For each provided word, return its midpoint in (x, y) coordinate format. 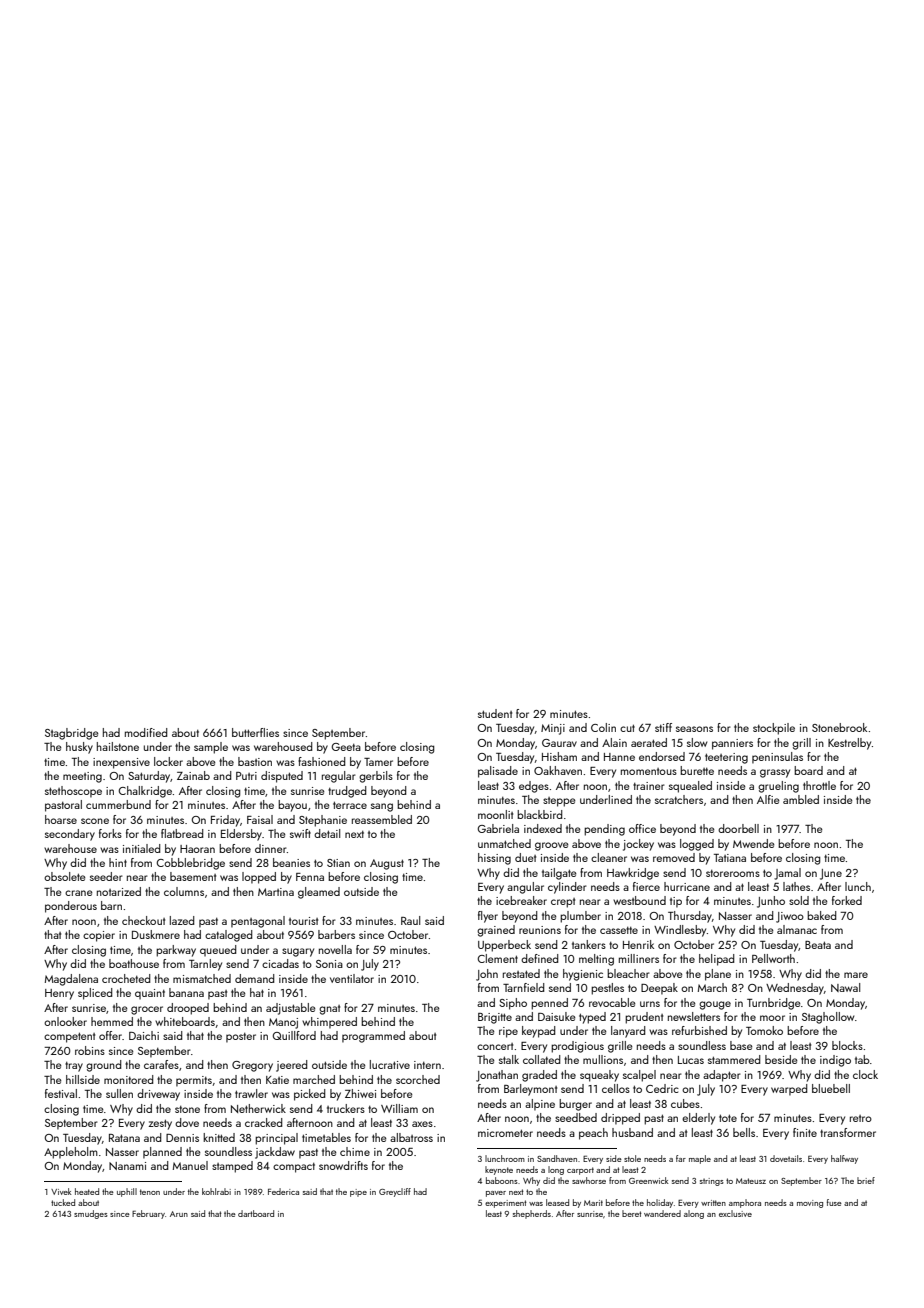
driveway (158, 1095)
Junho (771, 902)
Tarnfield (524, 987)
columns (184, 891)
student (495, 713)
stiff (663, 727)
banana (186, 992)
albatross (411, 1137)
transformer (848, 1132)
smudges (91, 1214)
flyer (488, 917)
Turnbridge (774, 1004)
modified (146, 732)
